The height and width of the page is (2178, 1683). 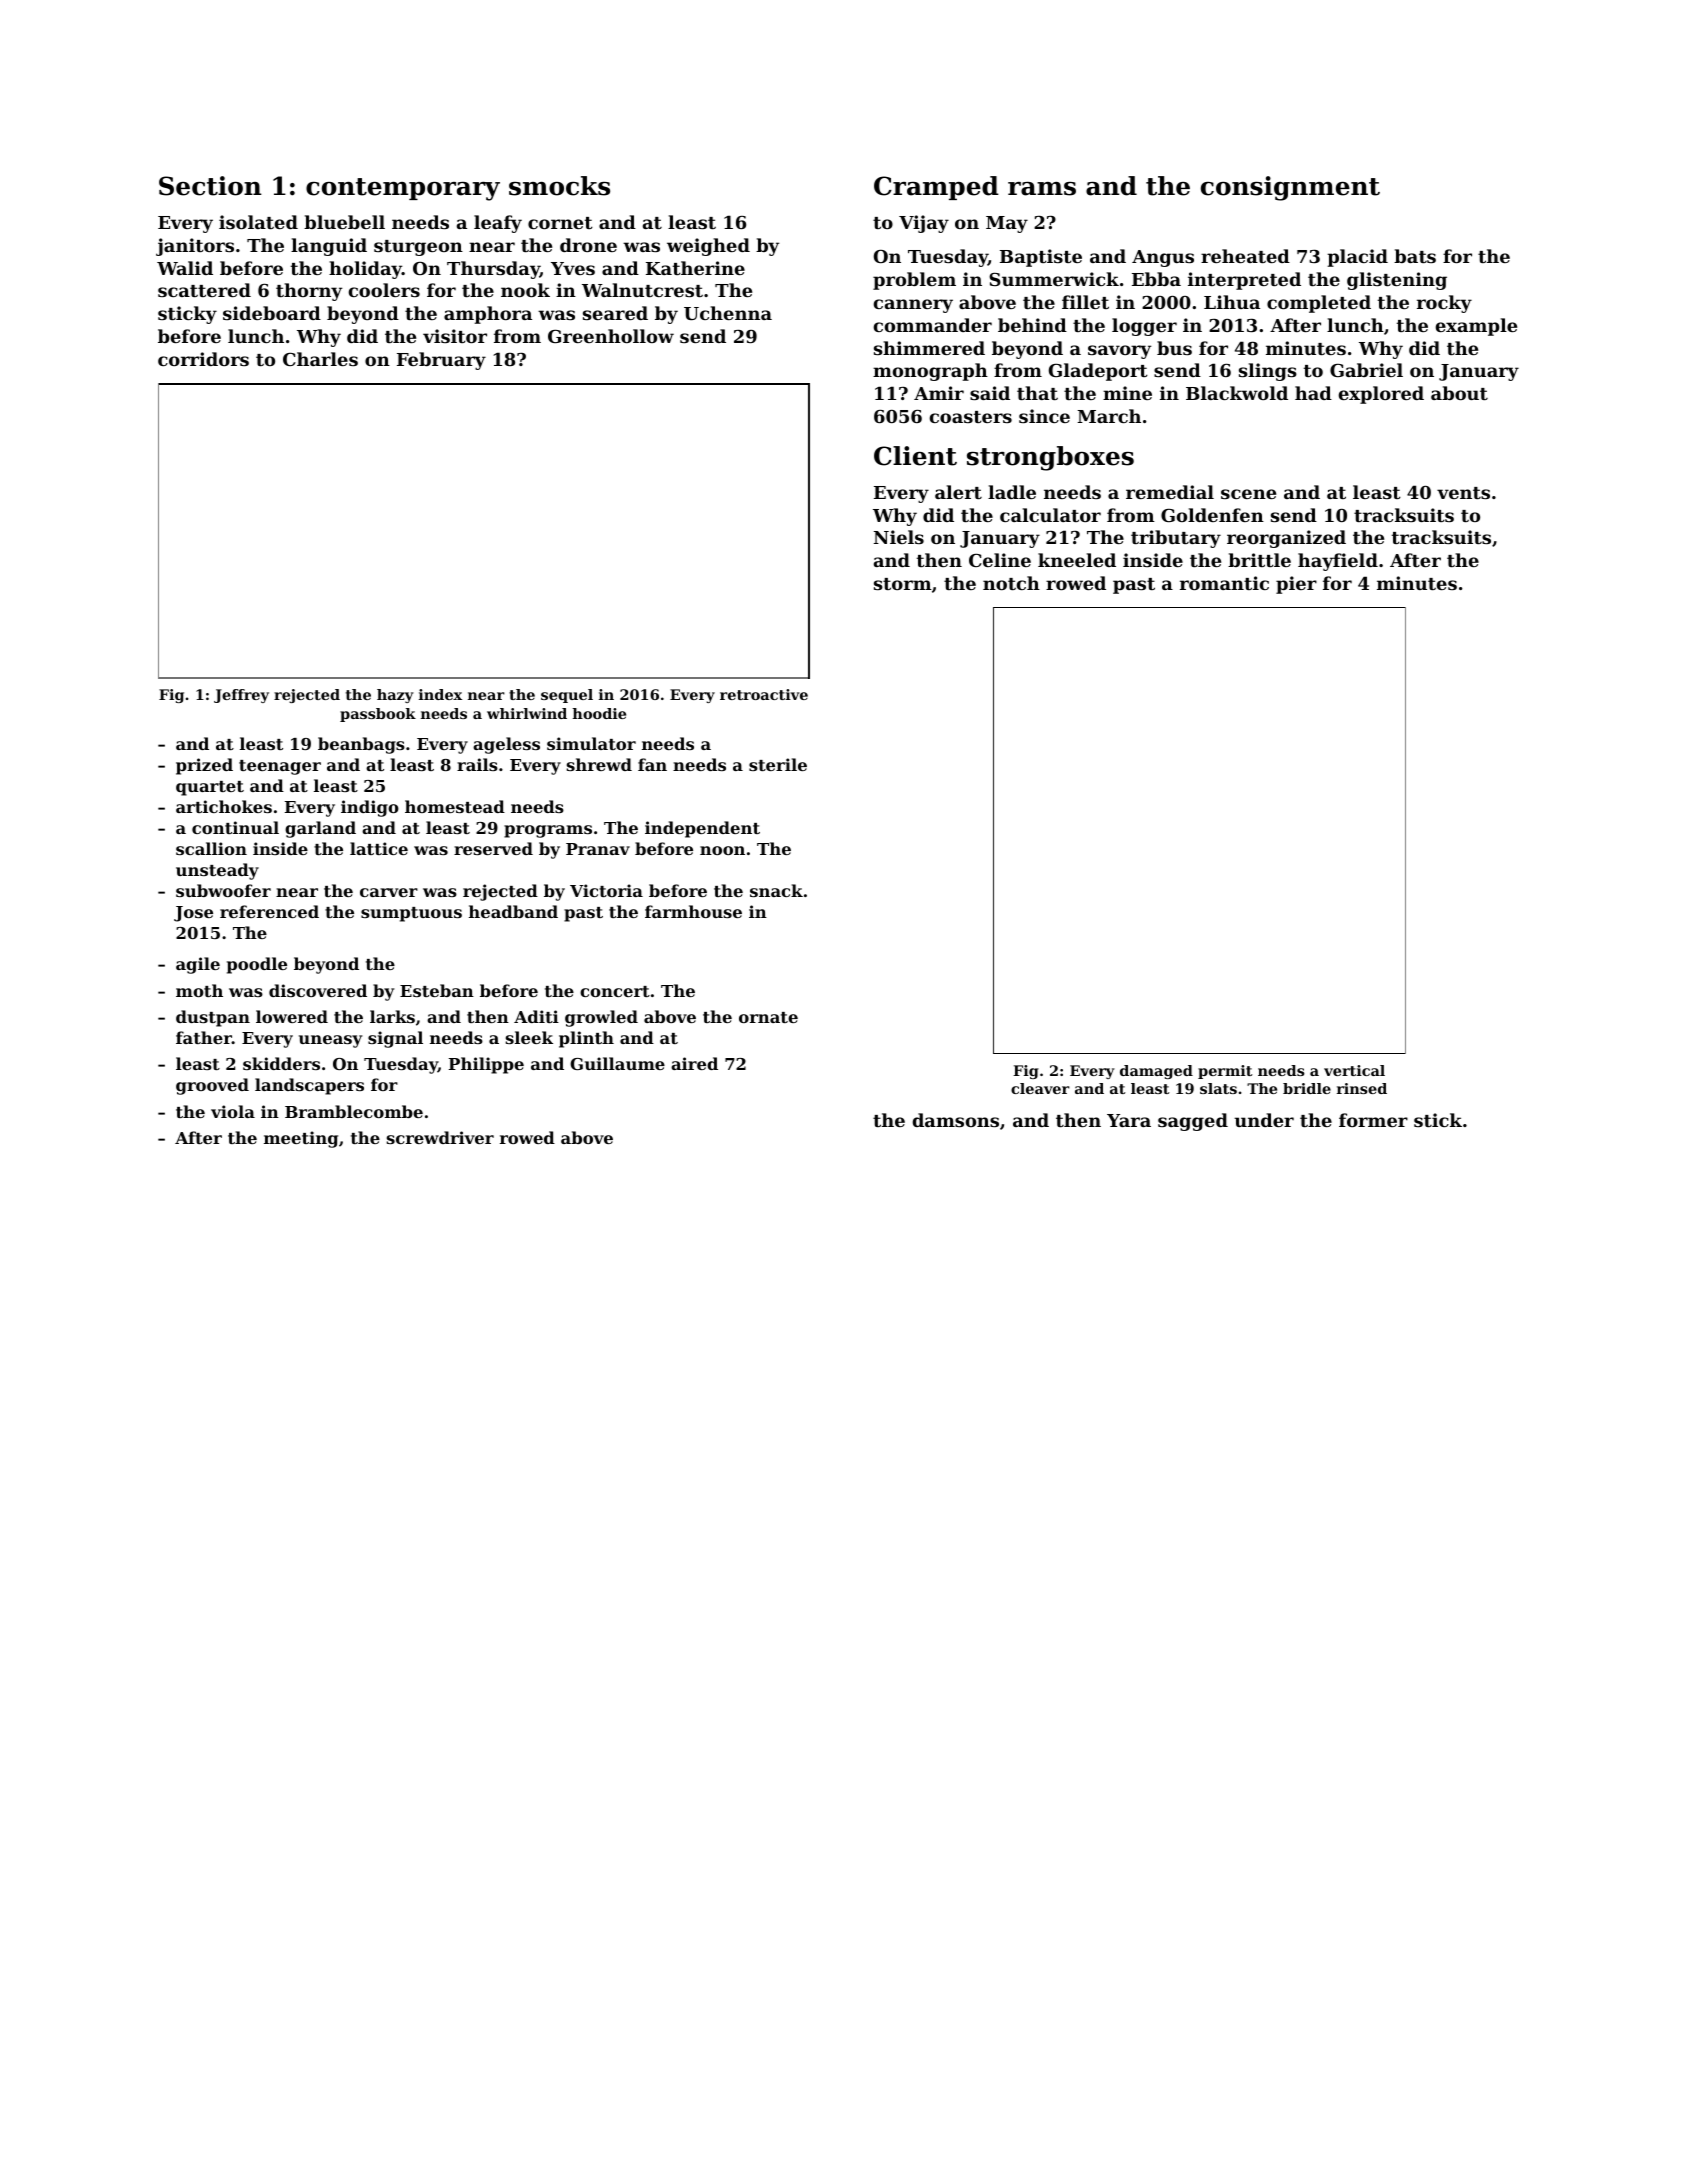 I want to click on Bramblecombe, so click(x=354, y=1111).
